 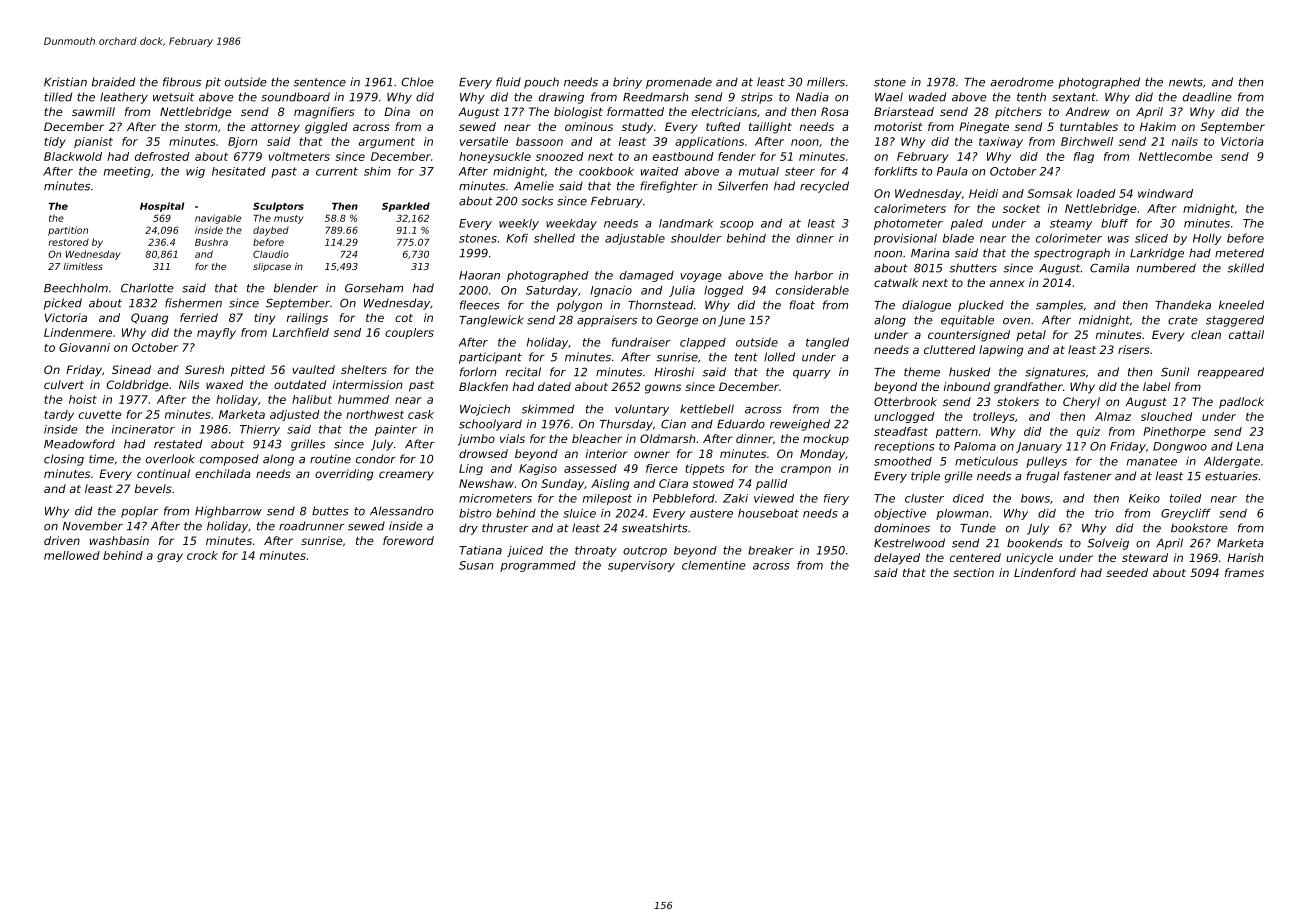 I want to click on taillight, so click(x=770, y=128).
